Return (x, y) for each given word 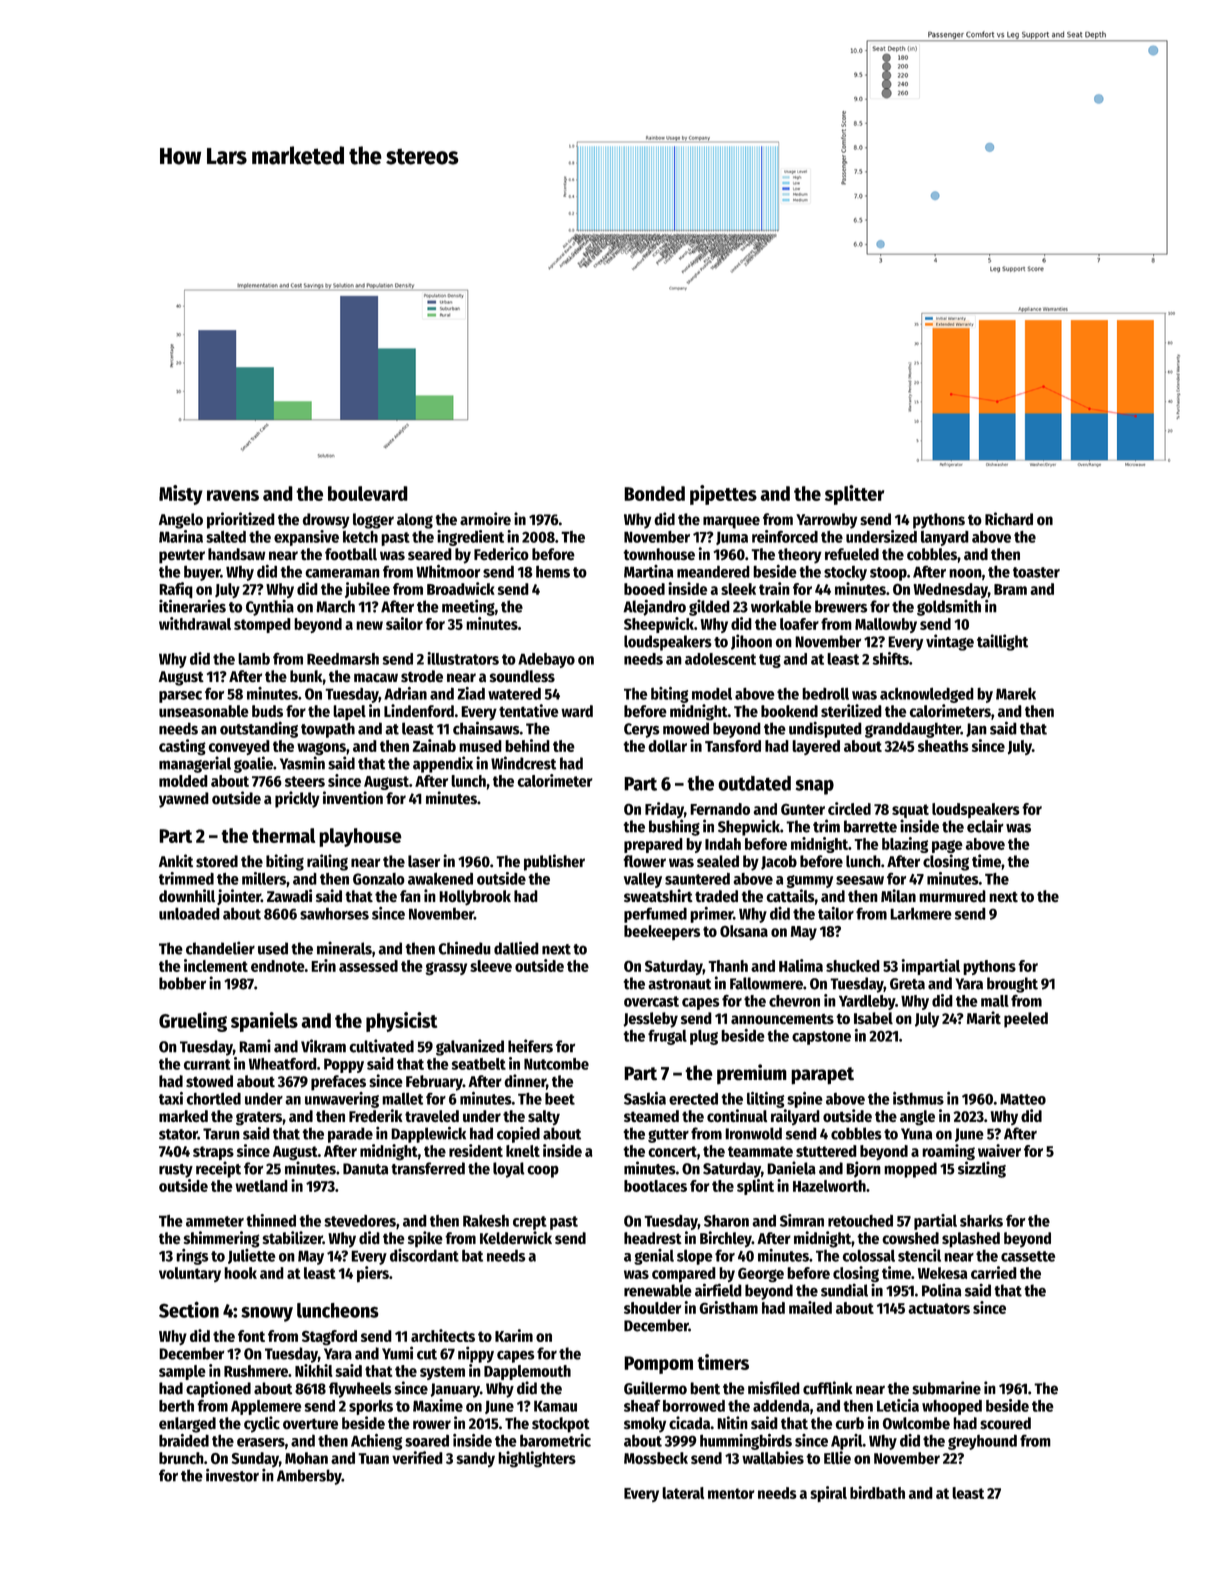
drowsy (326, 521)
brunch (181, 1458)
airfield (718, 1290)
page (947, 846)
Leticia (898, 1405)
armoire (485, 519)
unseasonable (204, 711)
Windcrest (523, 763)
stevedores (360, 1221)
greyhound (982, 1442)
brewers (841, 606)
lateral (683, 1493)
